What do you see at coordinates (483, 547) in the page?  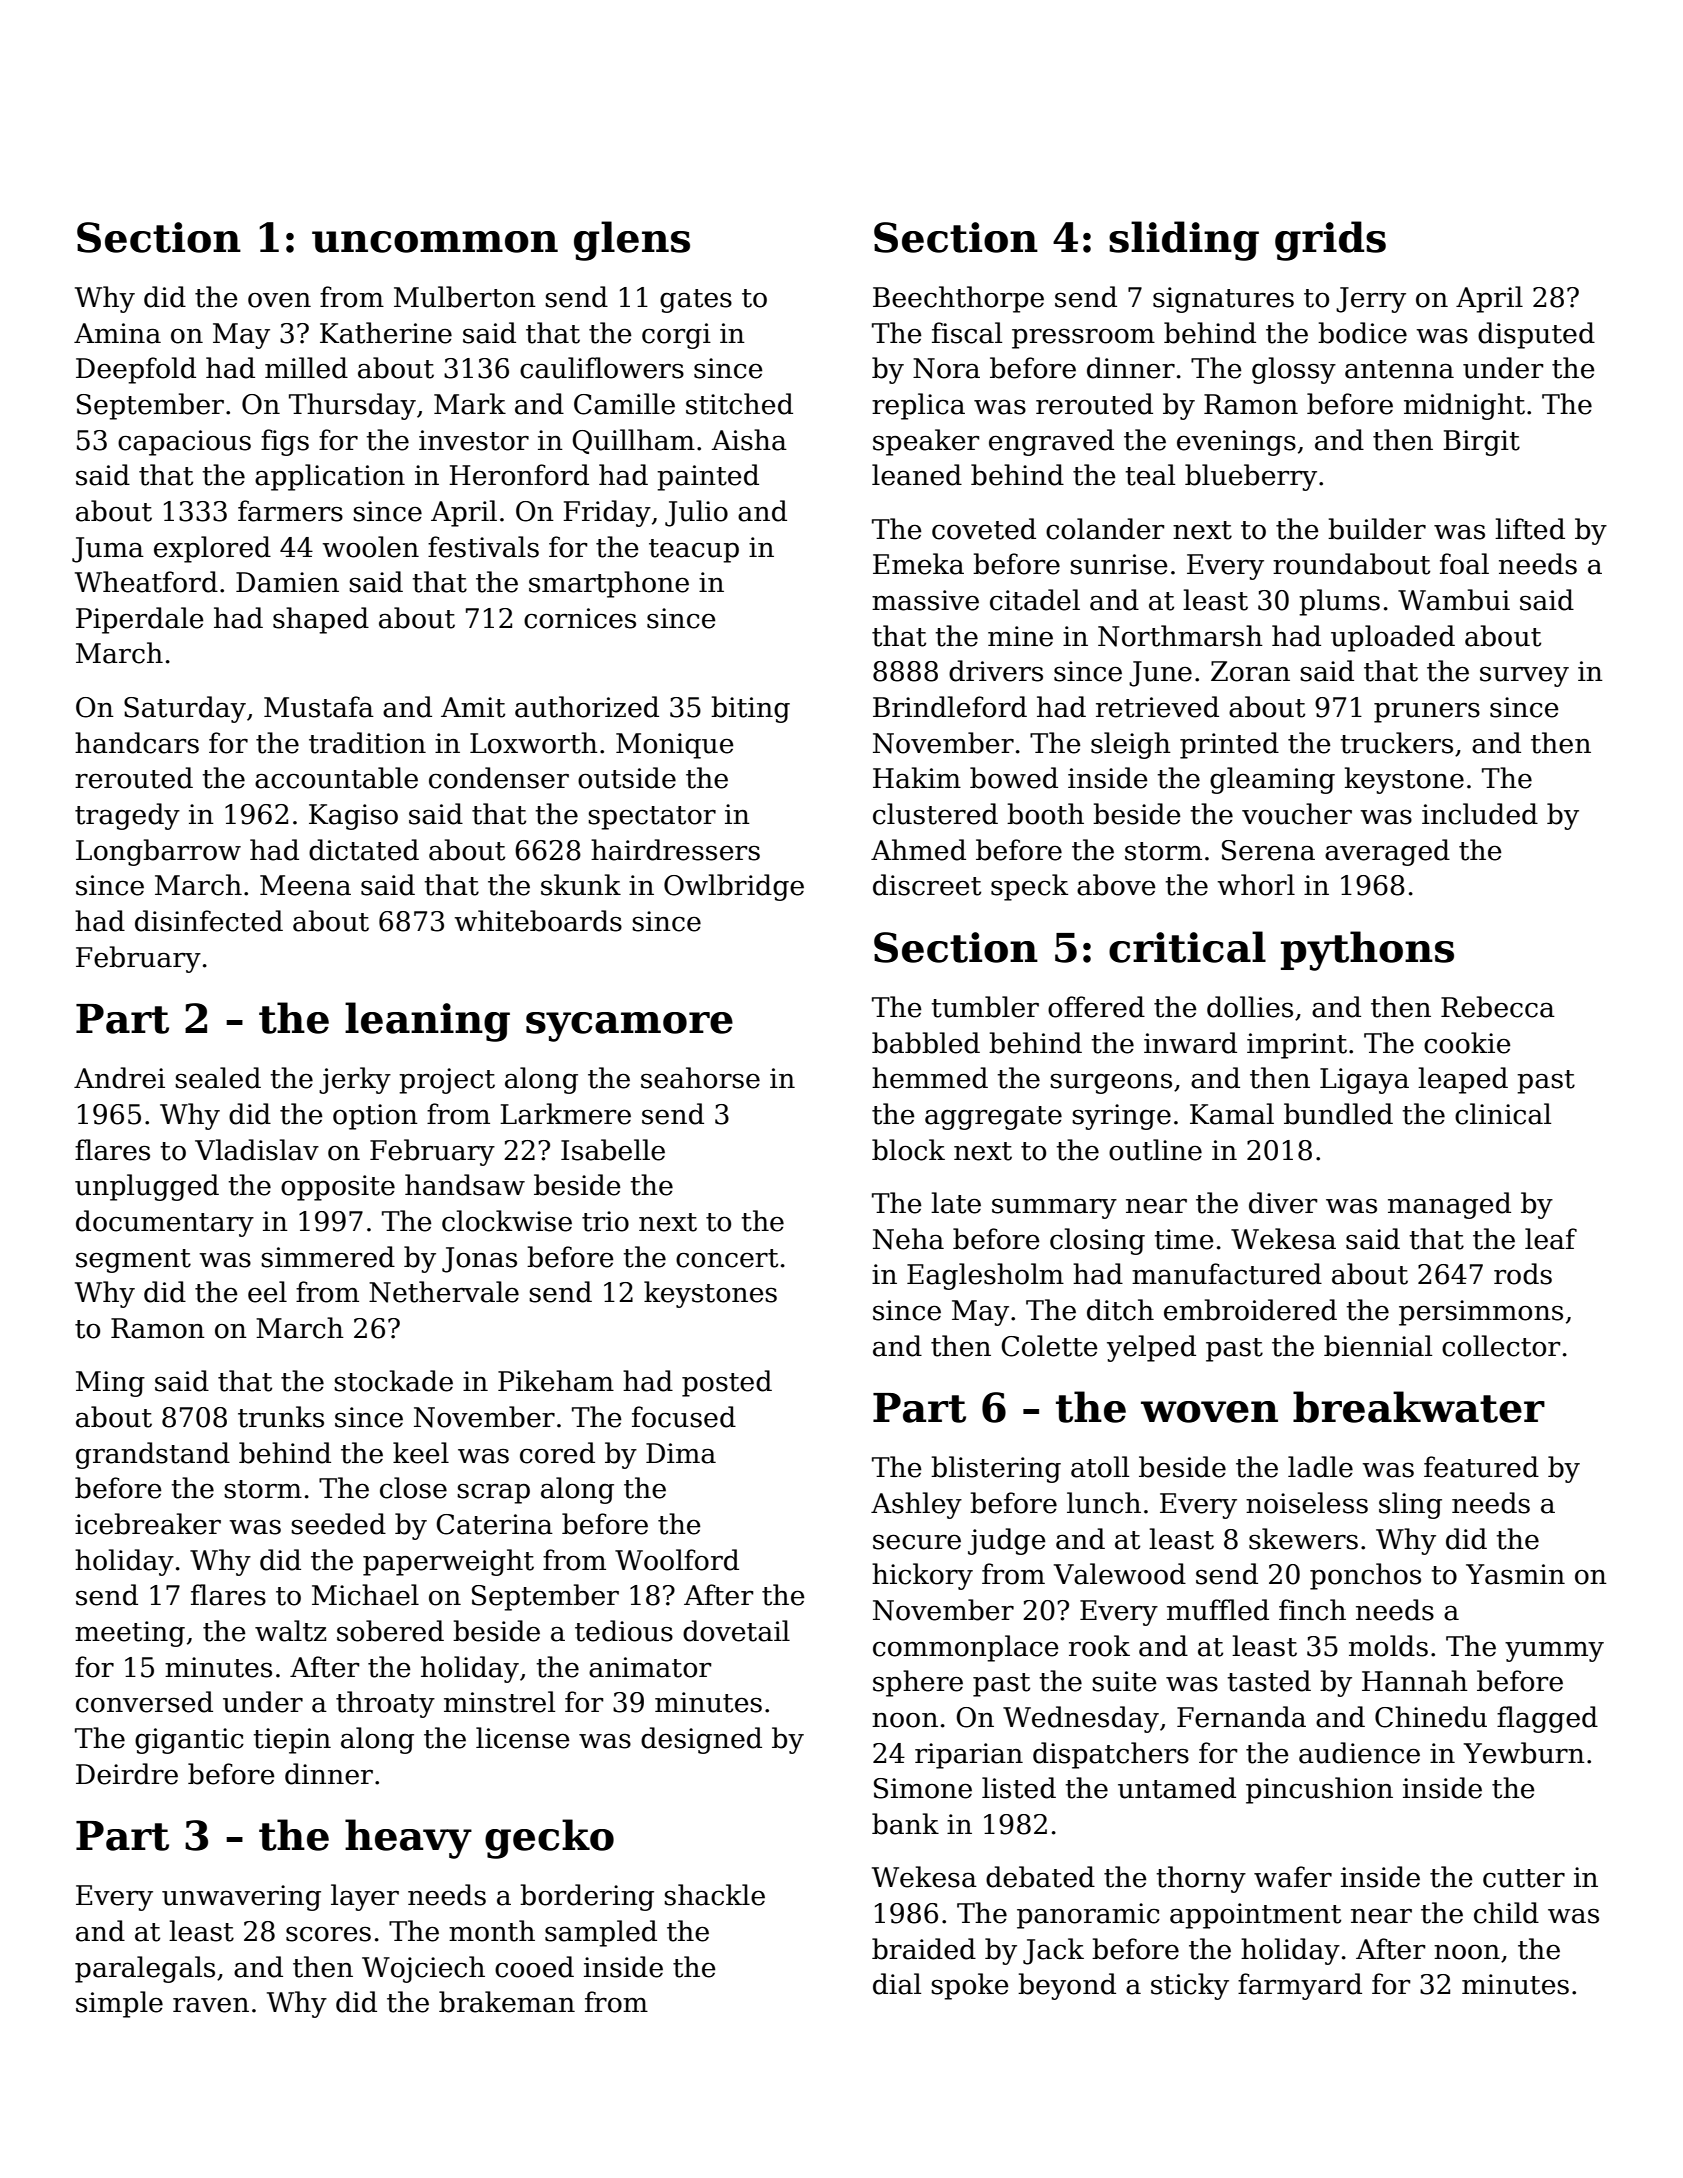 I see `festivals` at bounding box center [483, 547].
